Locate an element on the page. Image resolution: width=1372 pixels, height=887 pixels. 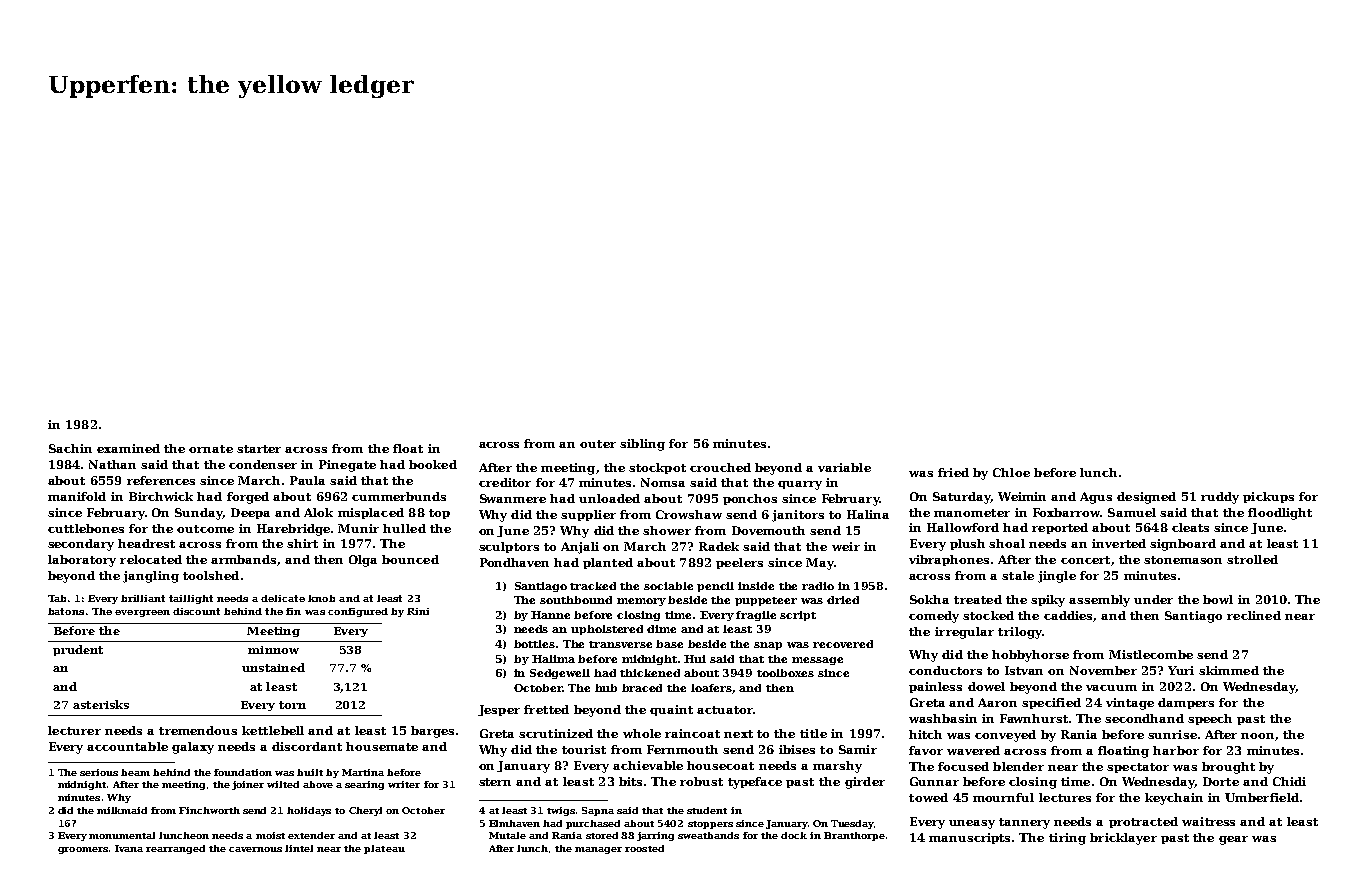
jangling is located at coordinates (151, 577).
